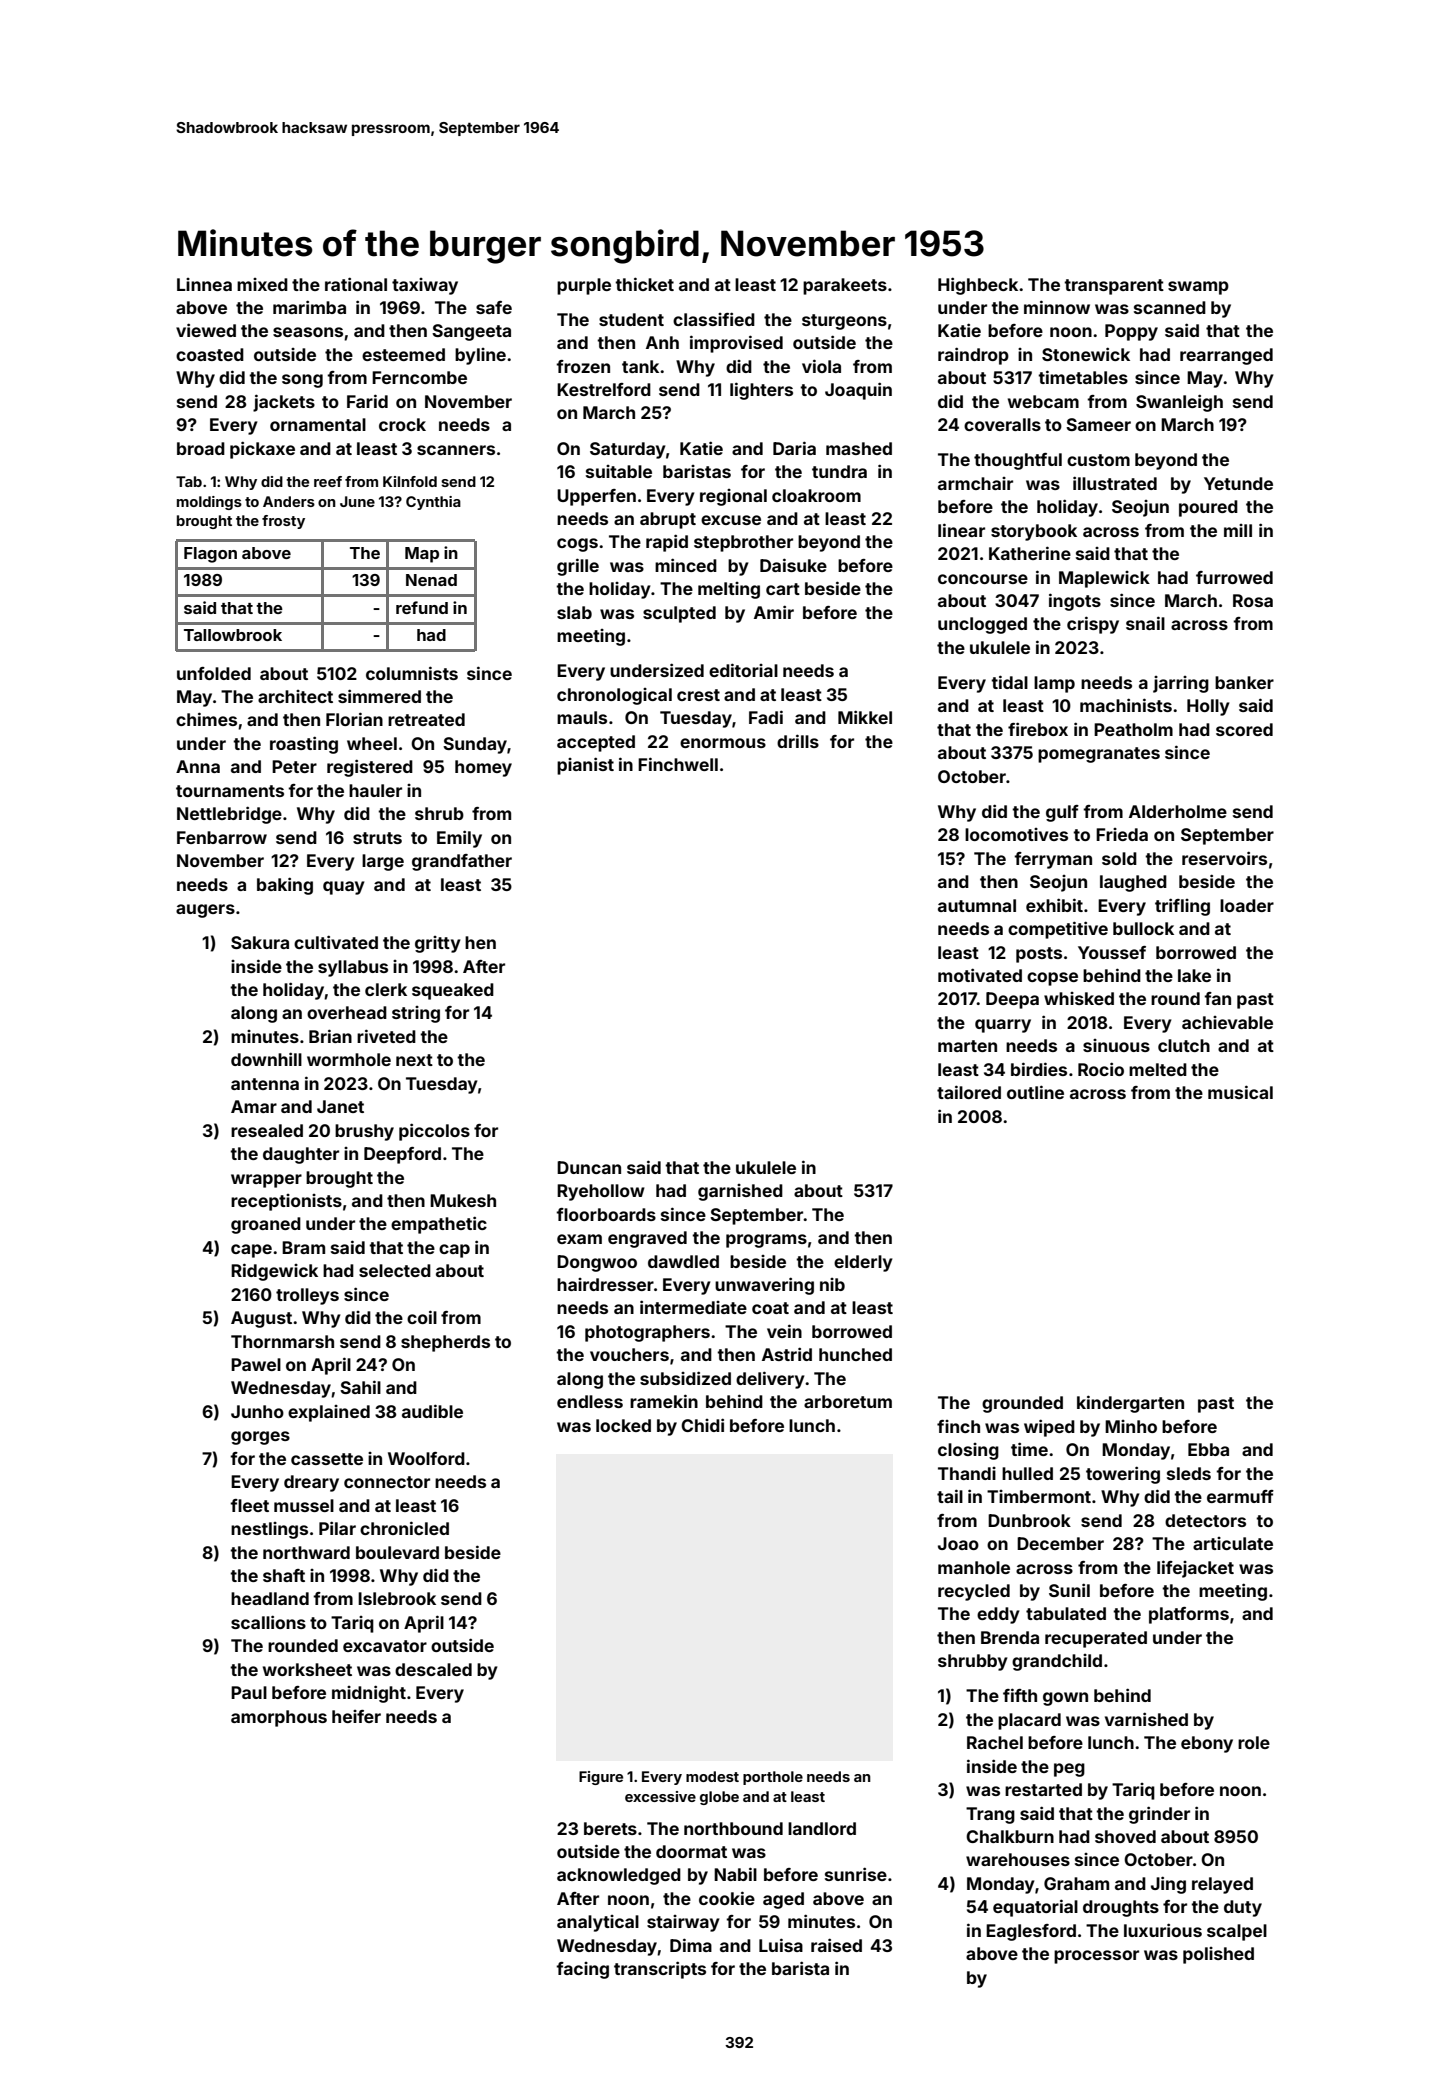 The height and width of the page is (2100, 1450). I want to click on improvised, so click(736, 344).
